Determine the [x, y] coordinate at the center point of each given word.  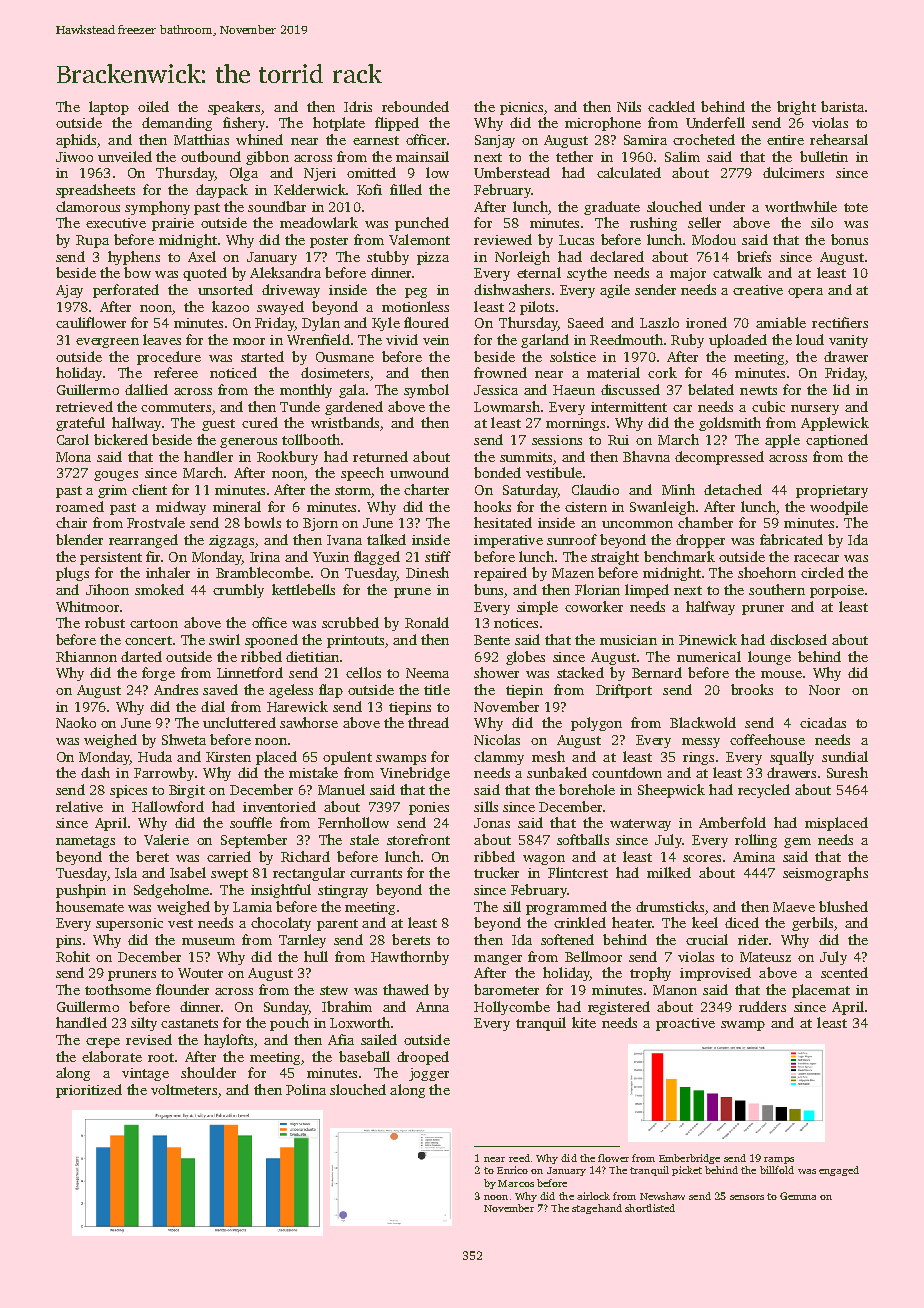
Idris [358, 106]
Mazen [573, 573]
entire [785, 140]
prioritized [89, 1091]
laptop [109, 108]
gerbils [812, 924]
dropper [700, 541]
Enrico [512, 1170]
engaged [839, 1171]
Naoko [76, 722]
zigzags [231, 541]
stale [364, 839]
